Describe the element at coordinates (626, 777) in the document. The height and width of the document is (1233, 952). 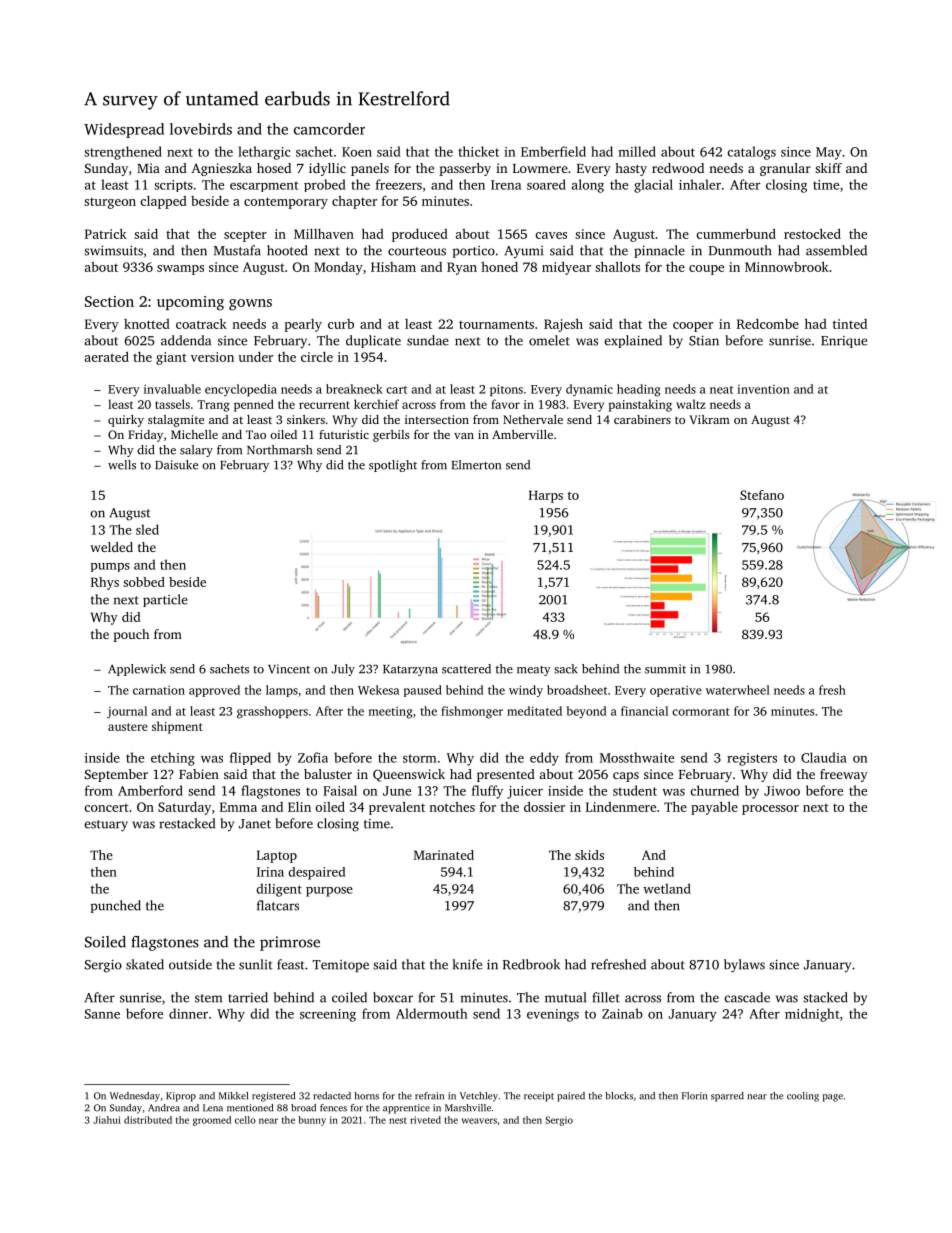
I see `caps` at that location.
